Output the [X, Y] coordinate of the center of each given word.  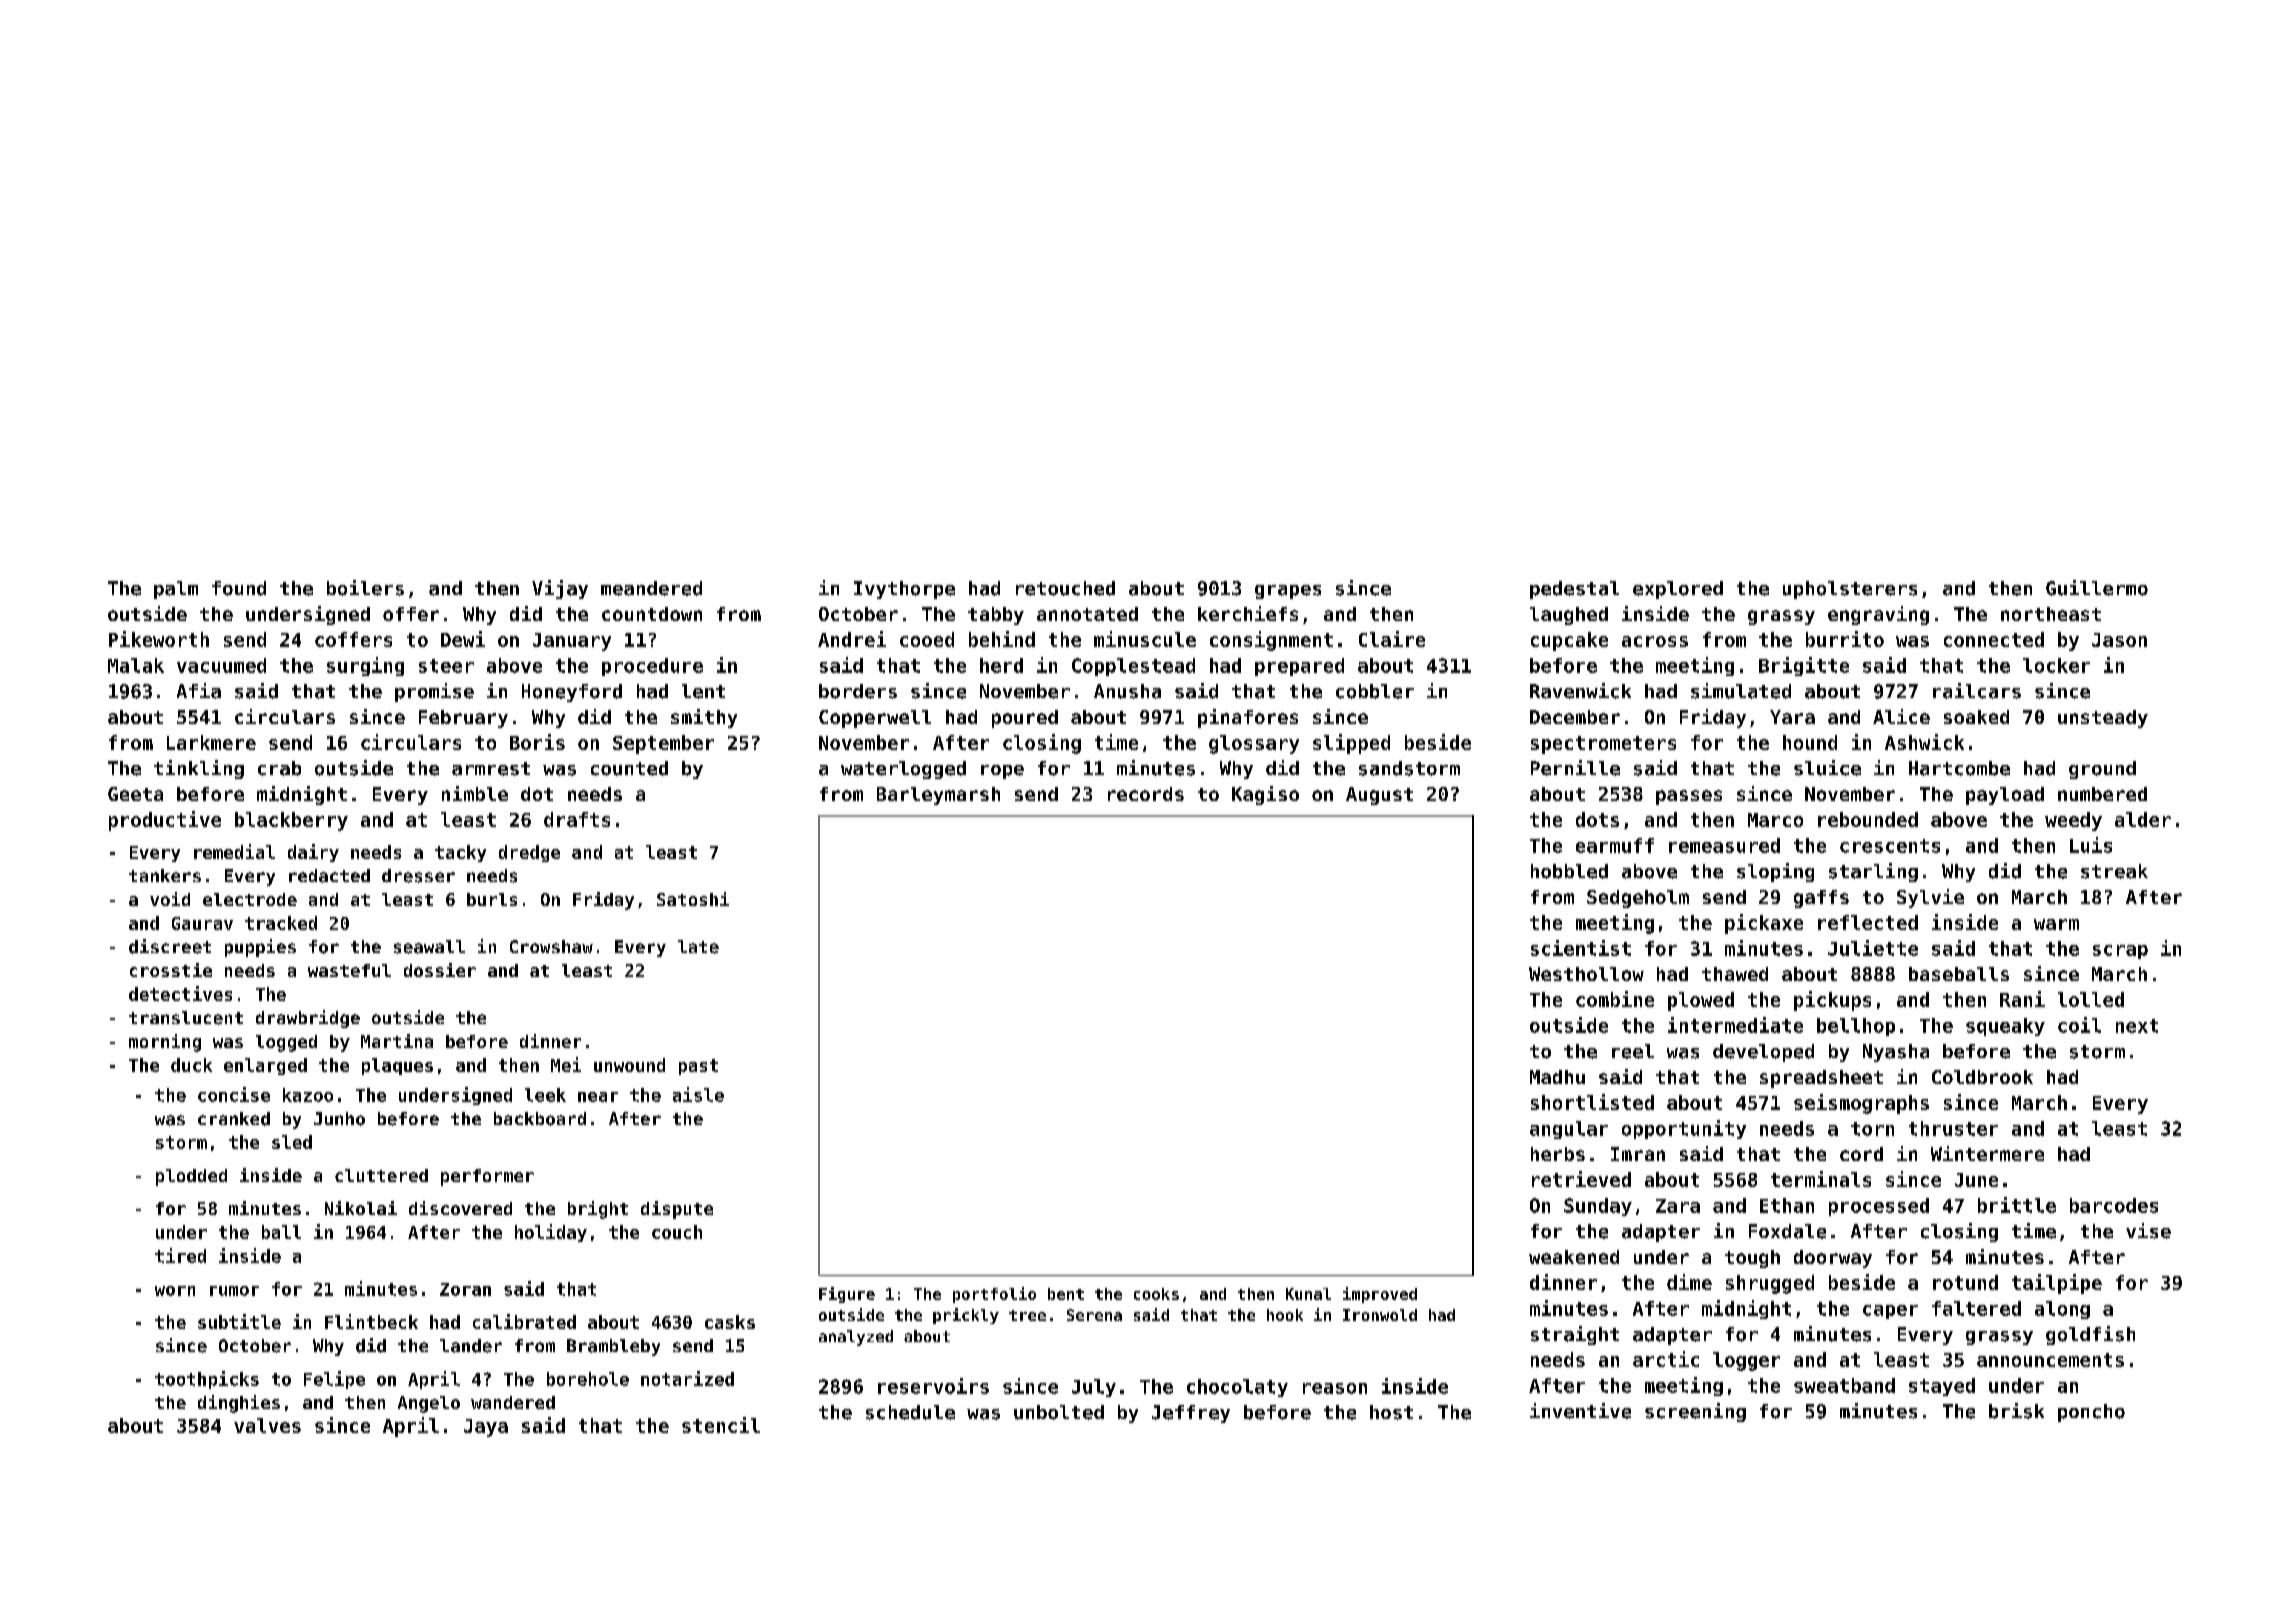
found [239, 588]
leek [545, 1095]
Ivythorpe [904, 590]
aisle [698, 1094]
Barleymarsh [938, 796]
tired [180, 1255]
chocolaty [1237, 1388]
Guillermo [2097, 588]
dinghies [239, 1404]
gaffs [1821, 899]
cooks [1156, 1294]
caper [1890, 1312]
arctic [1666, 1359]
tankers [165, 875]
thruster [1953, 1128]
